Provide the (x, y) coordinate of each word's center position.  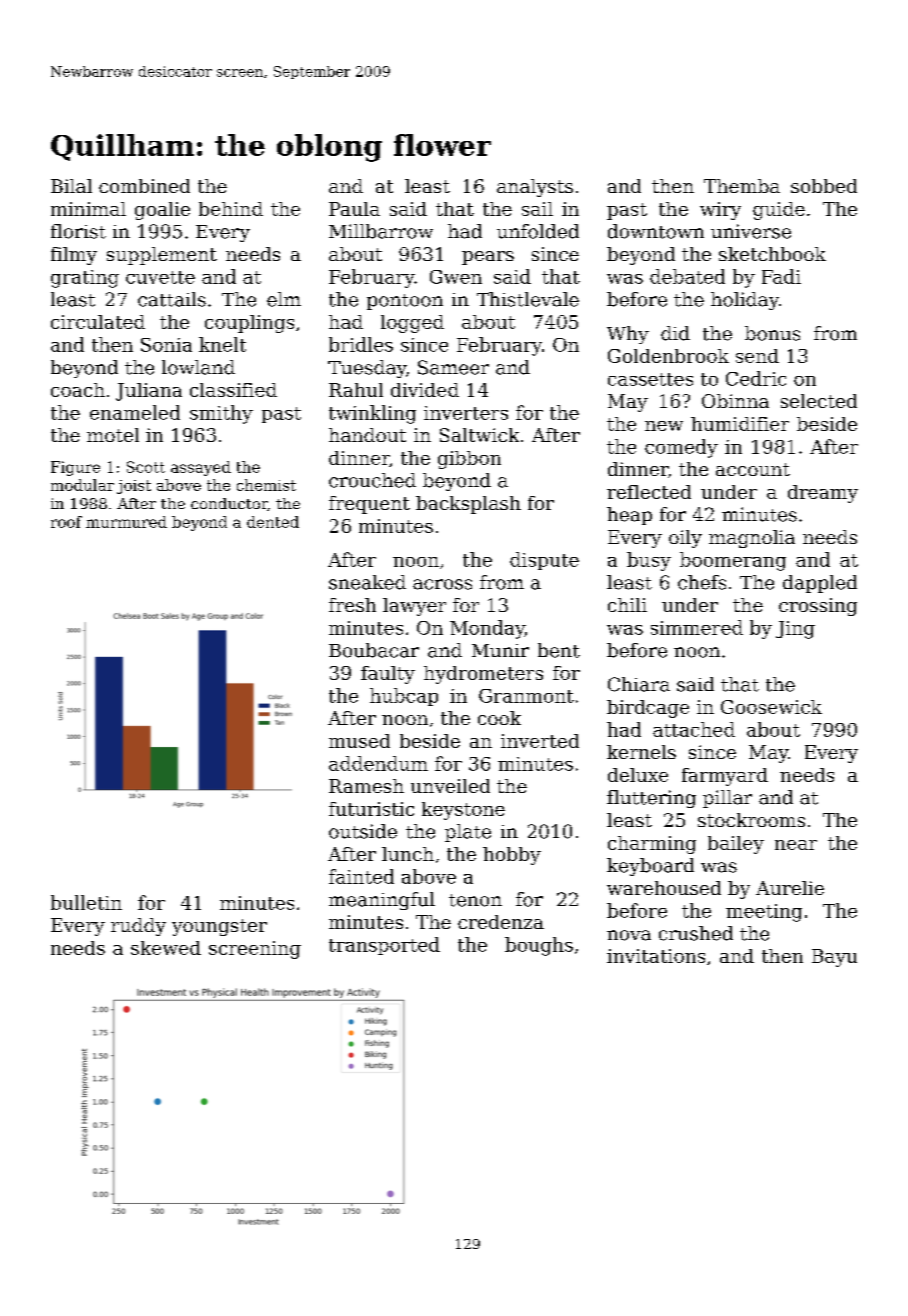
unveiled (450, 786)
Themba (742, 186)
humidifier (740, 424)
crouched (372, 480)
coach (78, 390)
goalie (162, 211)
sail (537, 209)
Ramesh (366, 786)
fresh (352, 605)
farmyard (725, 777)
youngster (219, 927)
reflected (649, 492)
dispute (544, 561)
